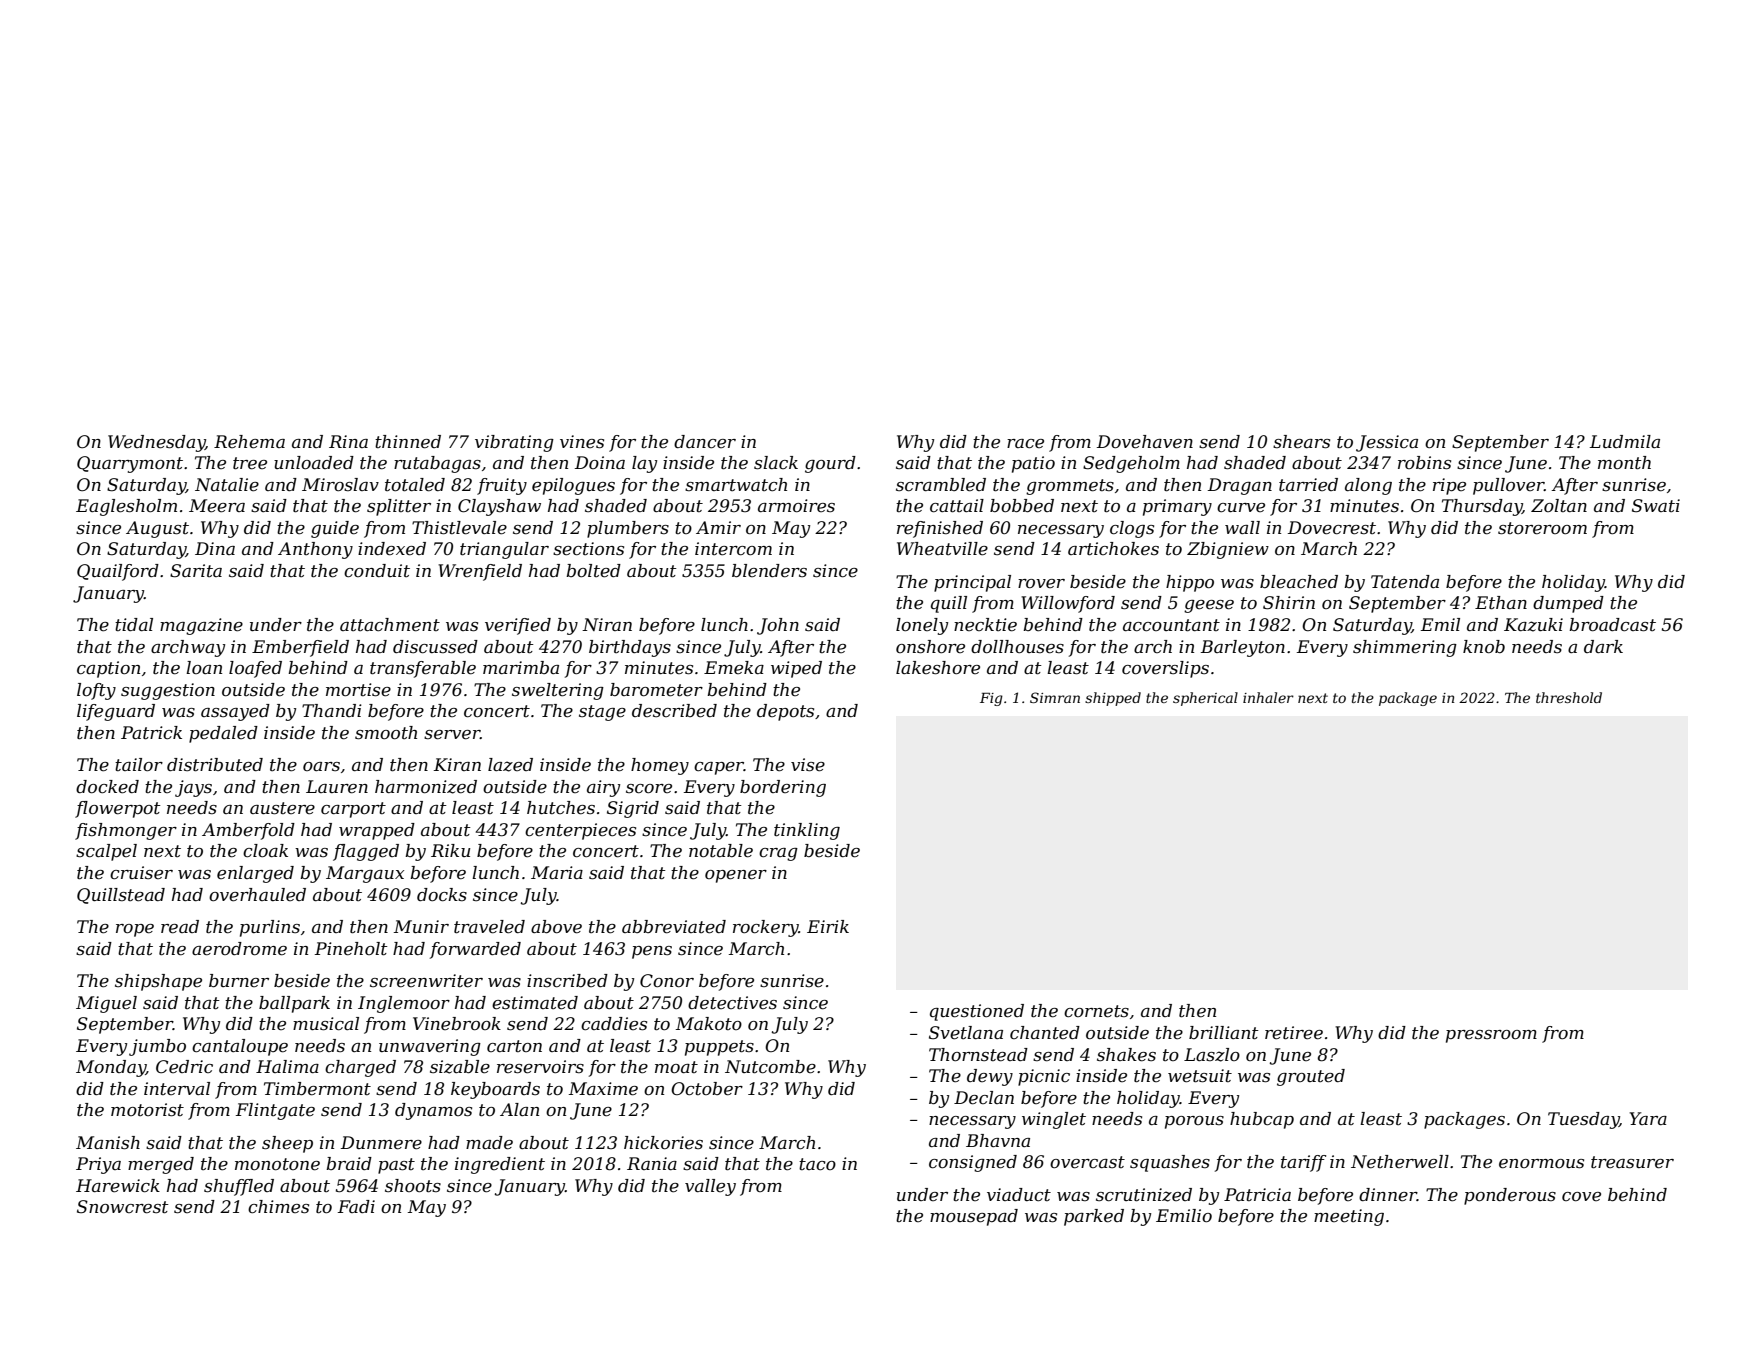  Describe the element at coordinates (652, 1163) in the screenshot. I see `Rania` at that location.
